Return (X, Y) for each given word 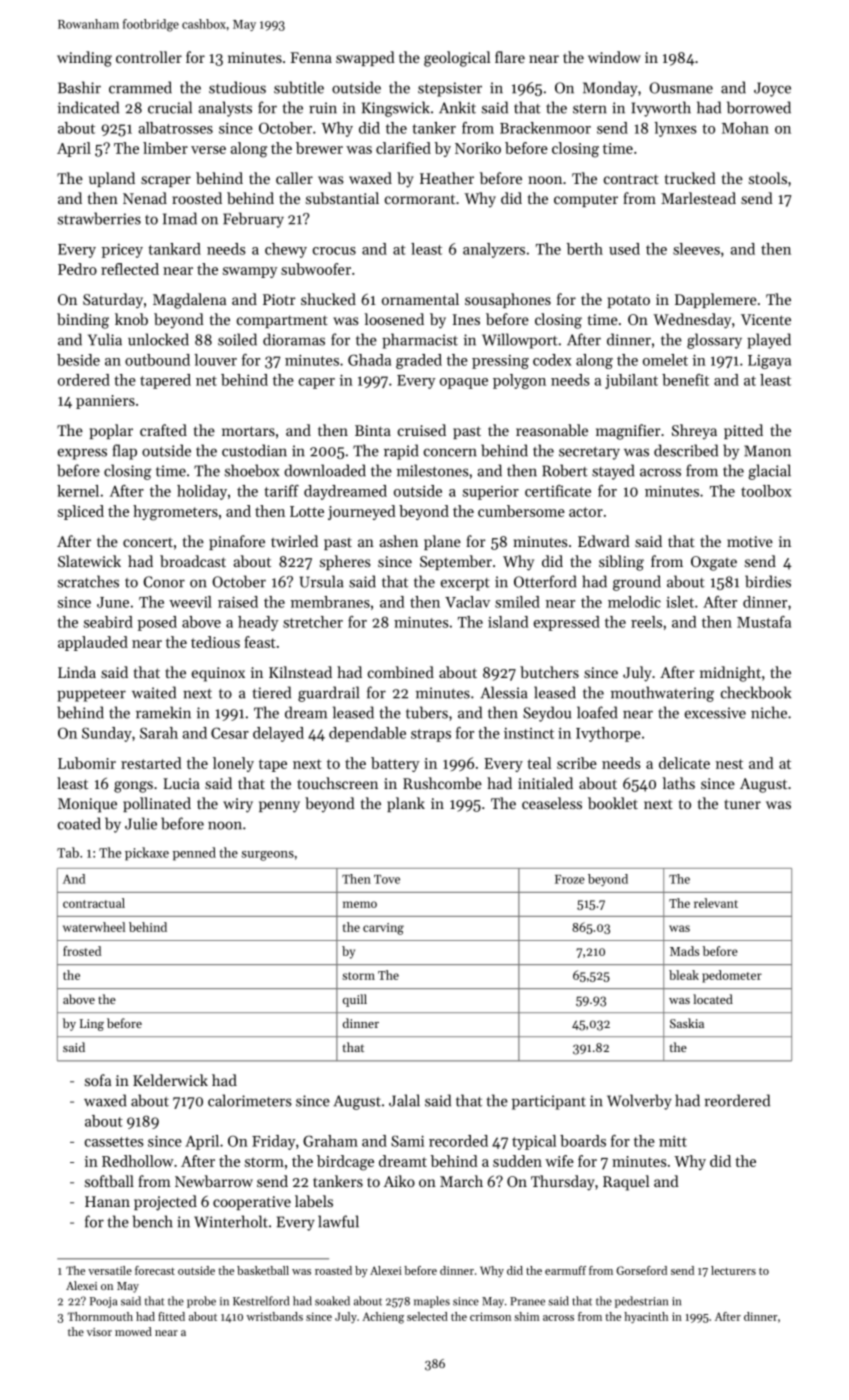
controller (149, 57)
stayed (613, 472)
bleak (684, 975)
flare (510, 57)
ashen (399, 541)
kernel (78, 491)
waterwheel (94, 927)
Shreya (694, 432)
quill (355, 1000)
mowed (133, 1331)
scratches (88, 581)
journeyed (362, 512)
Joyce (772, 89)
